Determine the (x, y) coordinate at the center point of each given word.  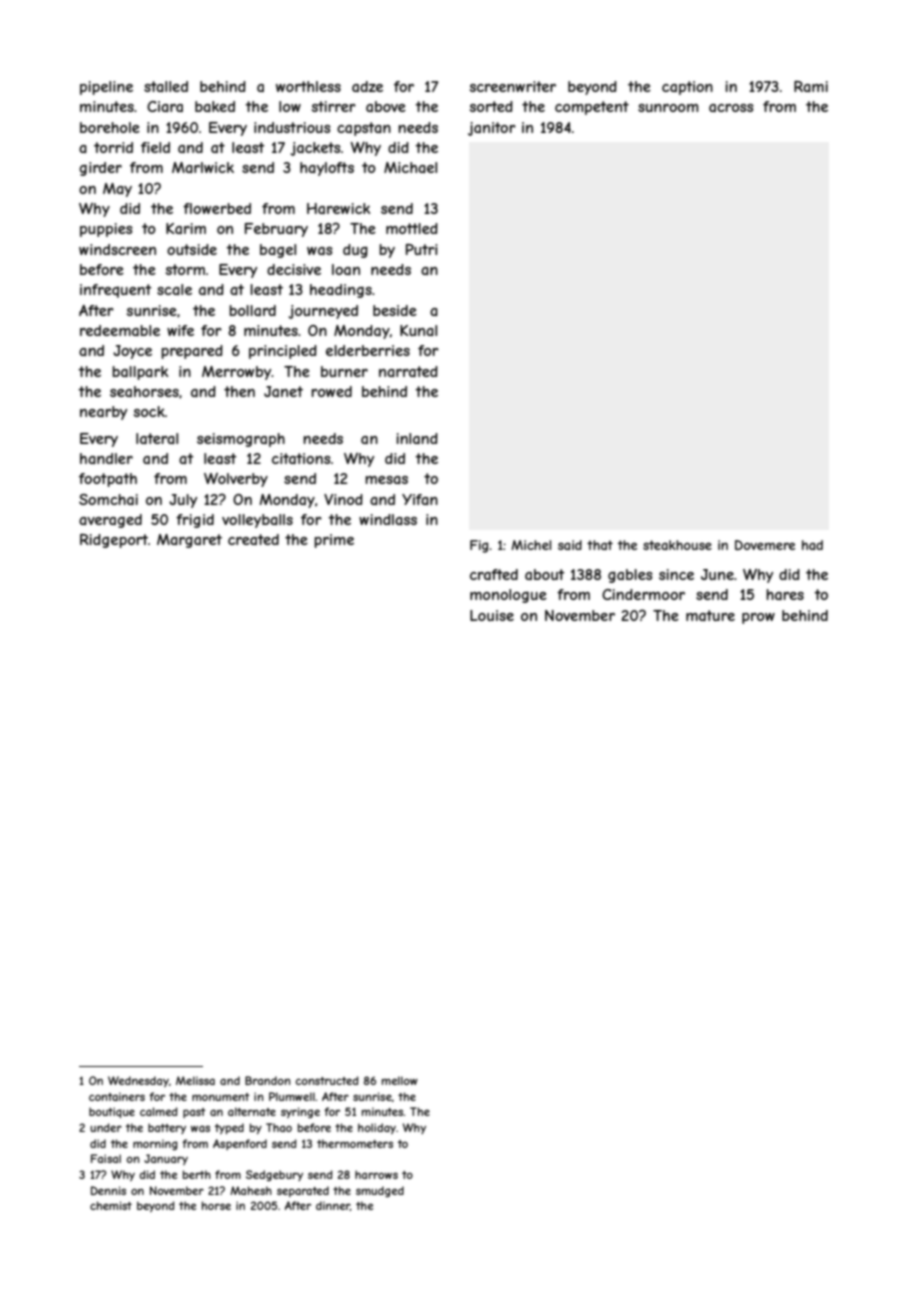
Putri (422, 249)
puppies (106, 230)
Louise (492, 615)
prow (758, 618)
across (731, 108)
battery (167, 1128)
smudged (380, 1191)
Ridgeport (114, 541)
